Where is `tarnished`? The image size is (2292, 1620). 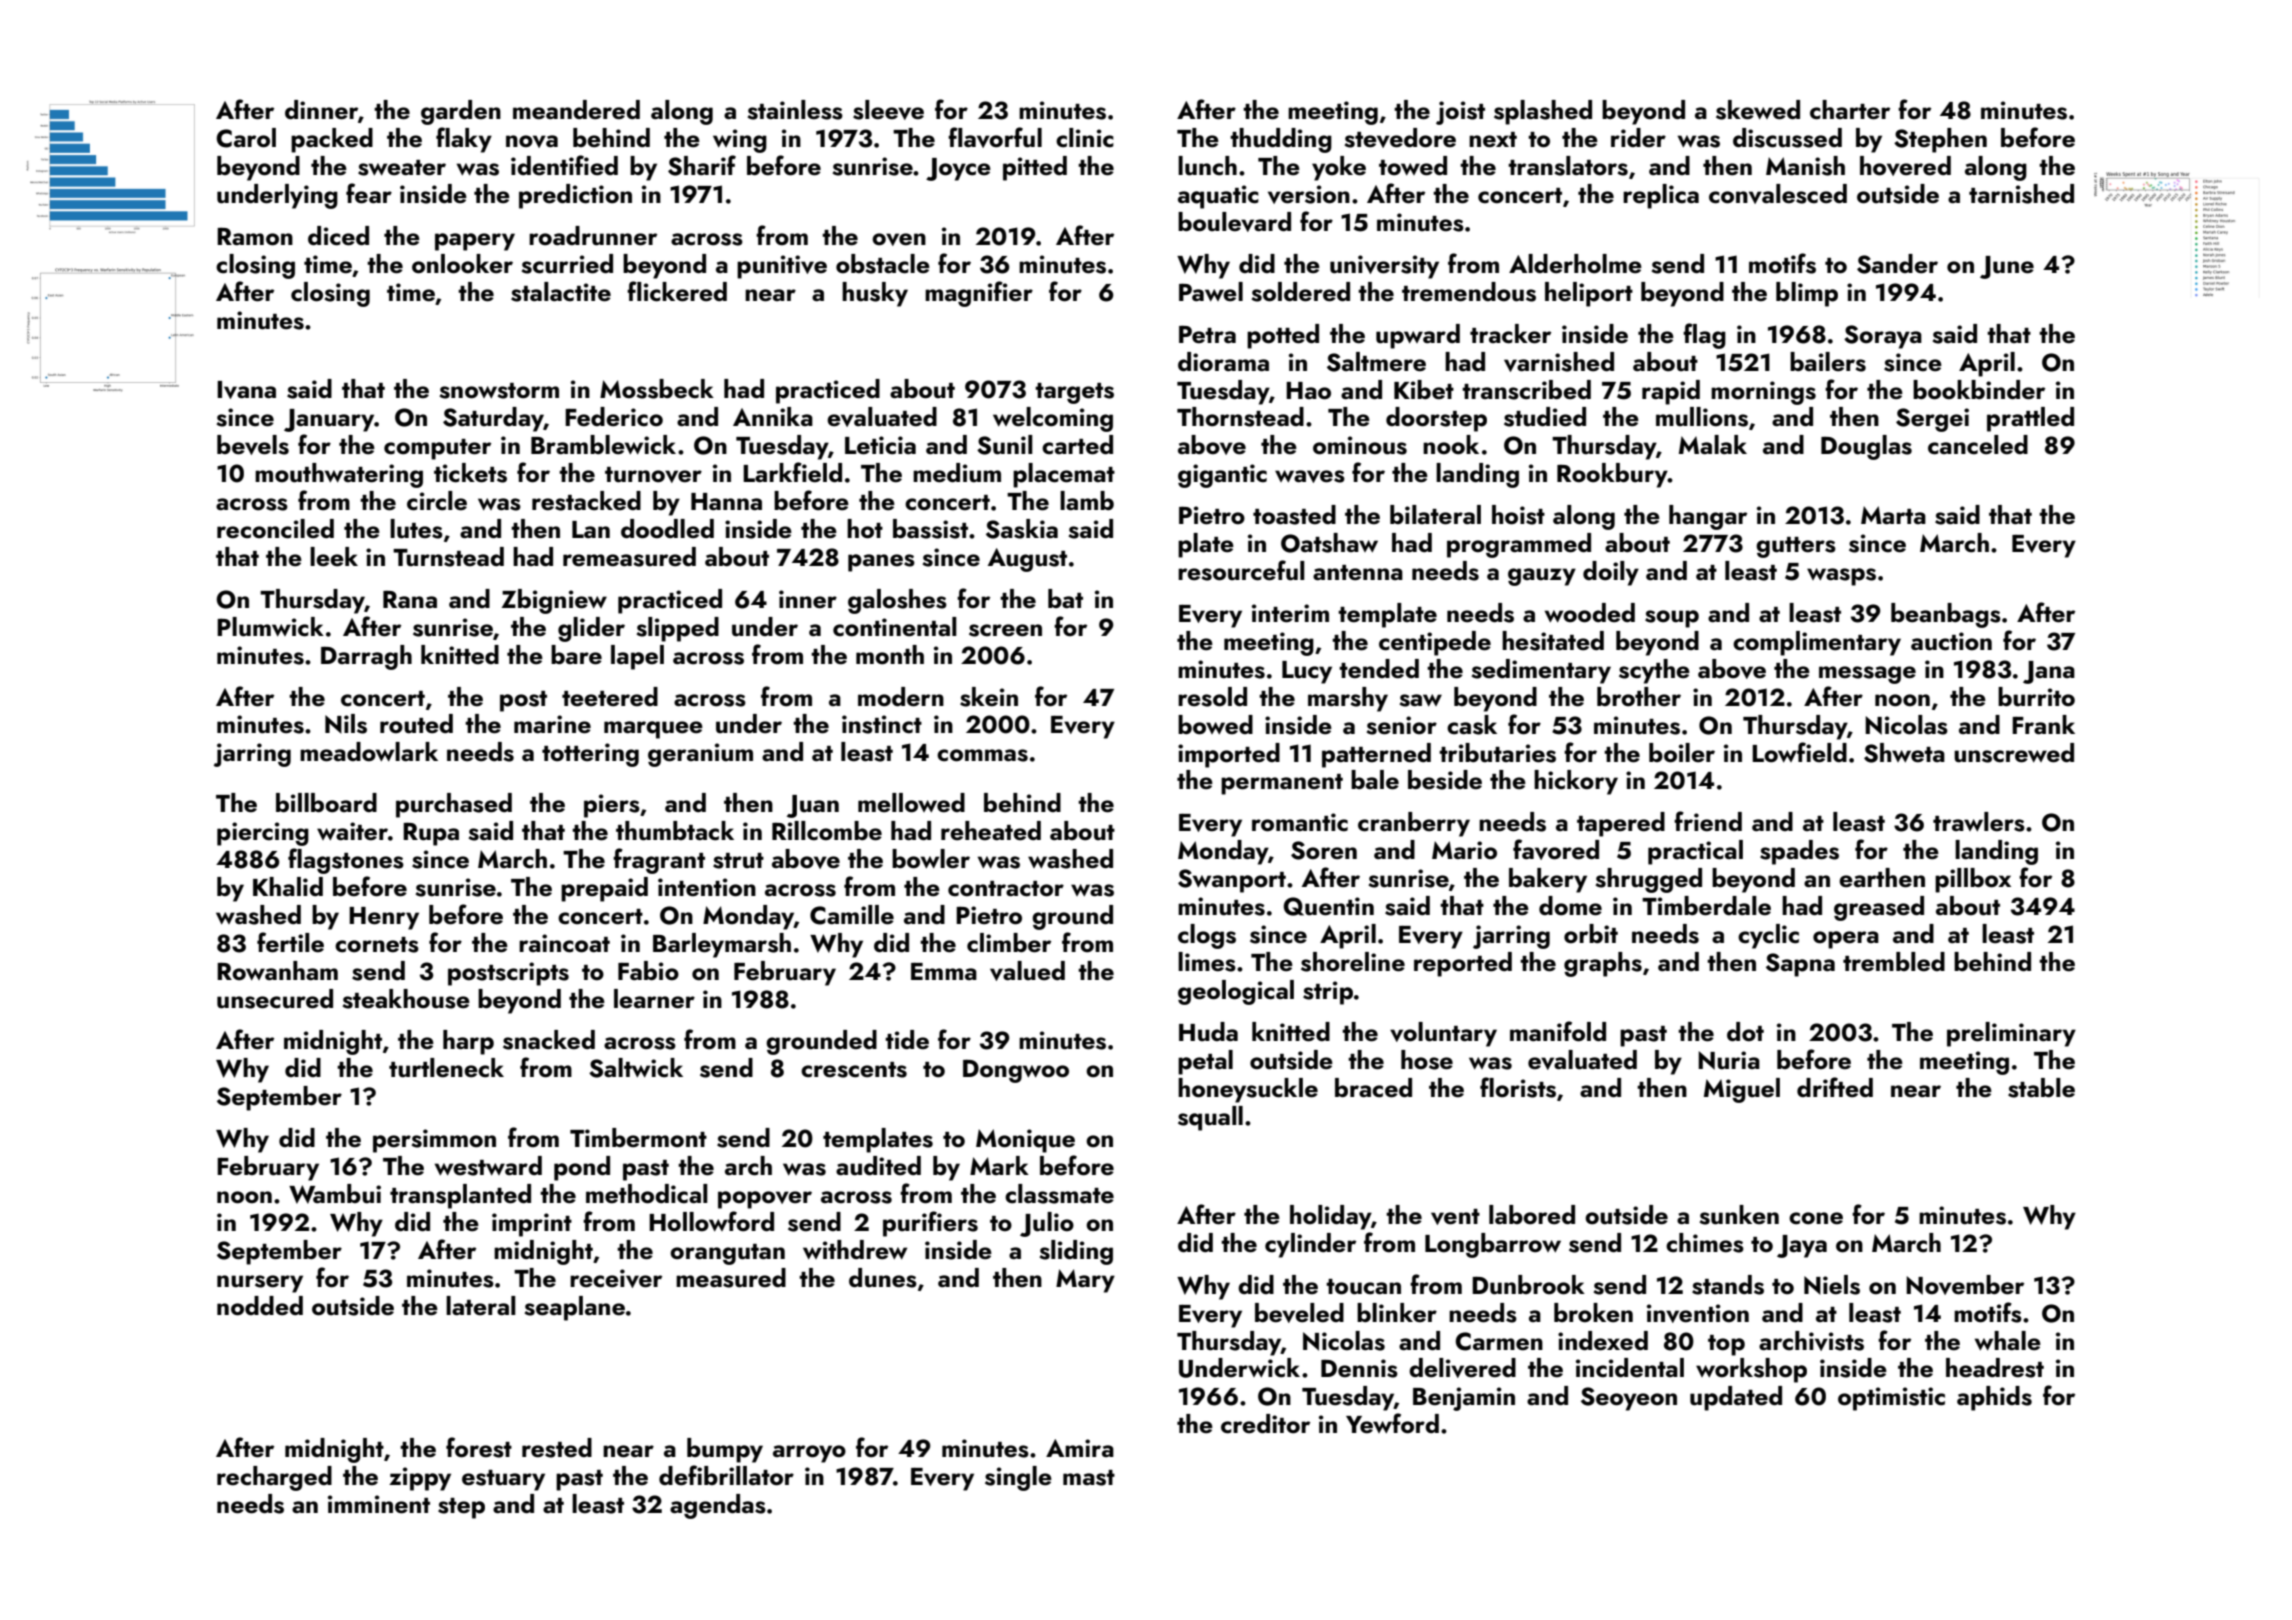
tarnished is located at coordinates (2021, 194).
